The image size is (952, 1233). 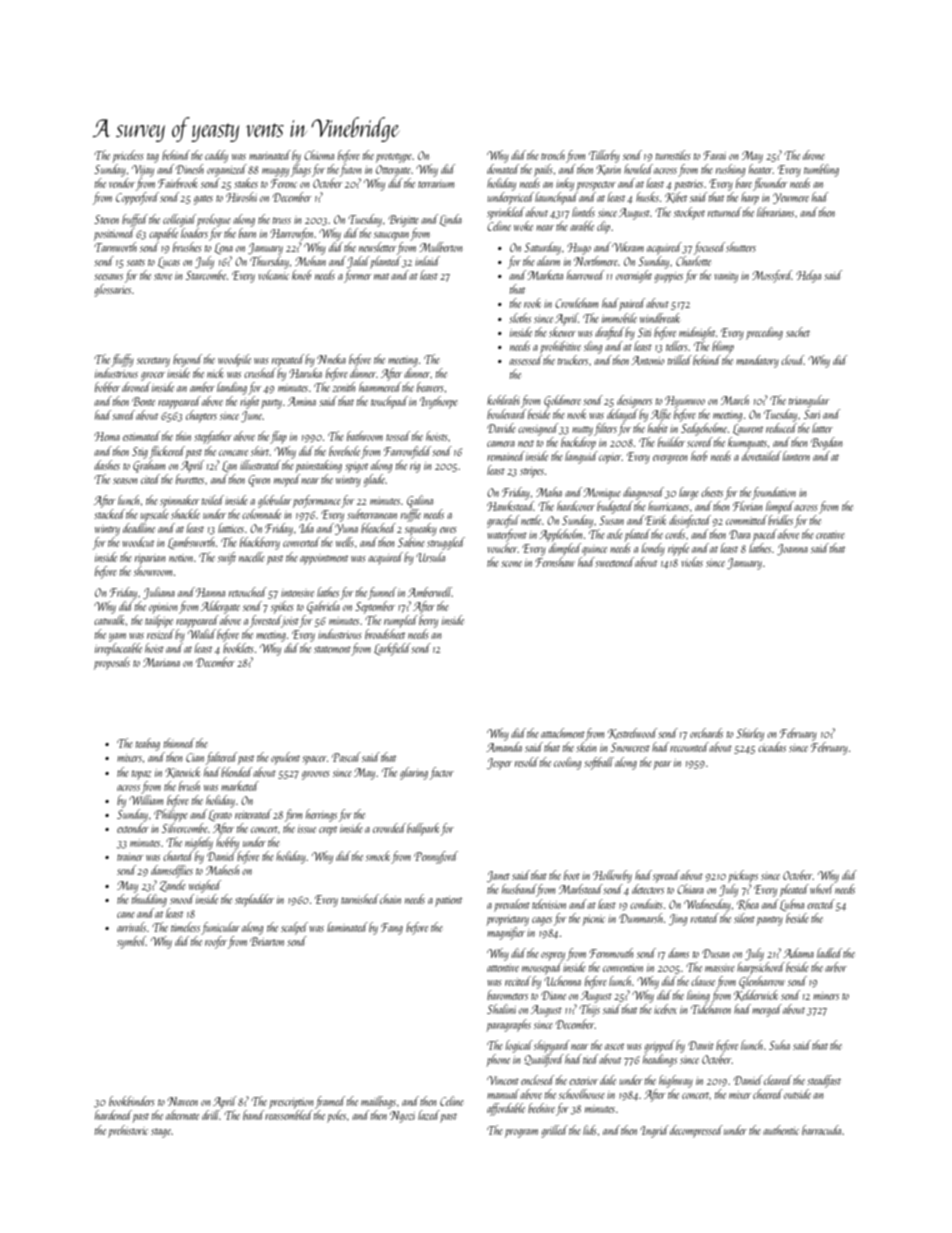 I want to click on prescription, so click(x=291, y=1103).
